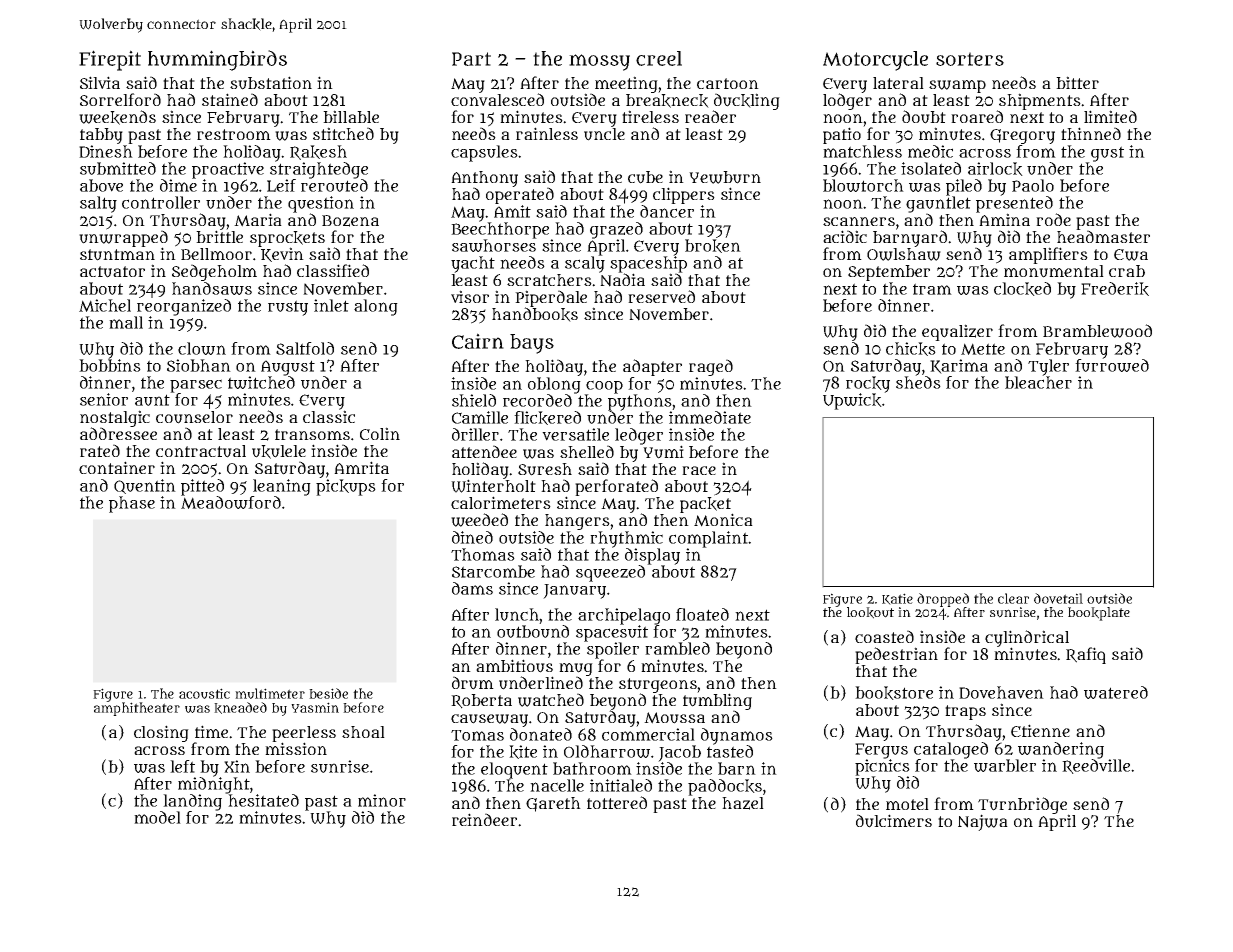  What do you see at coordinates (333, 270) in the image?
I see `classified` at bounding box center [333, 270].
